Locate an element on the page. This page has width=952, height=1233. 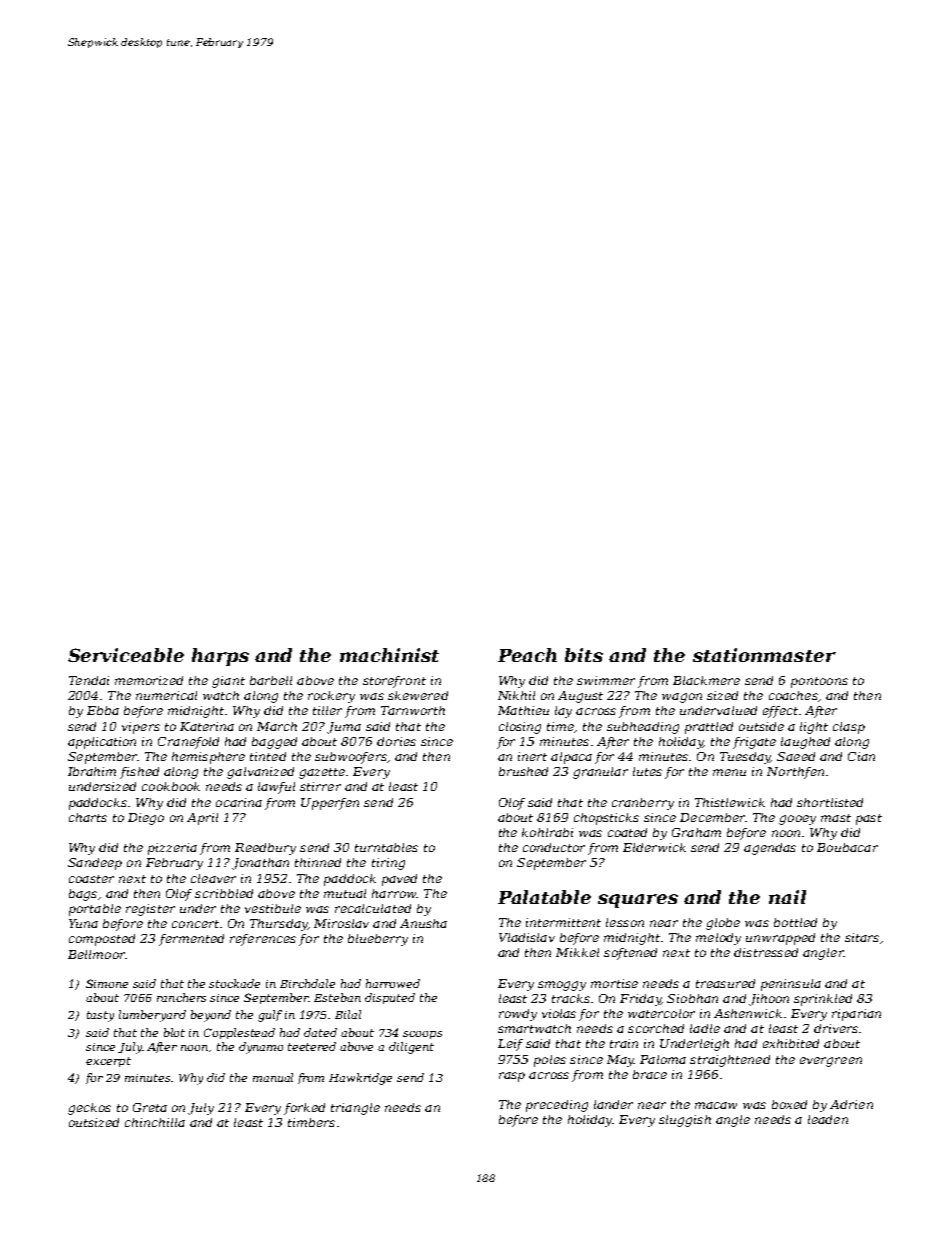
Hawkridge is located at coordinates (360, 1079).
